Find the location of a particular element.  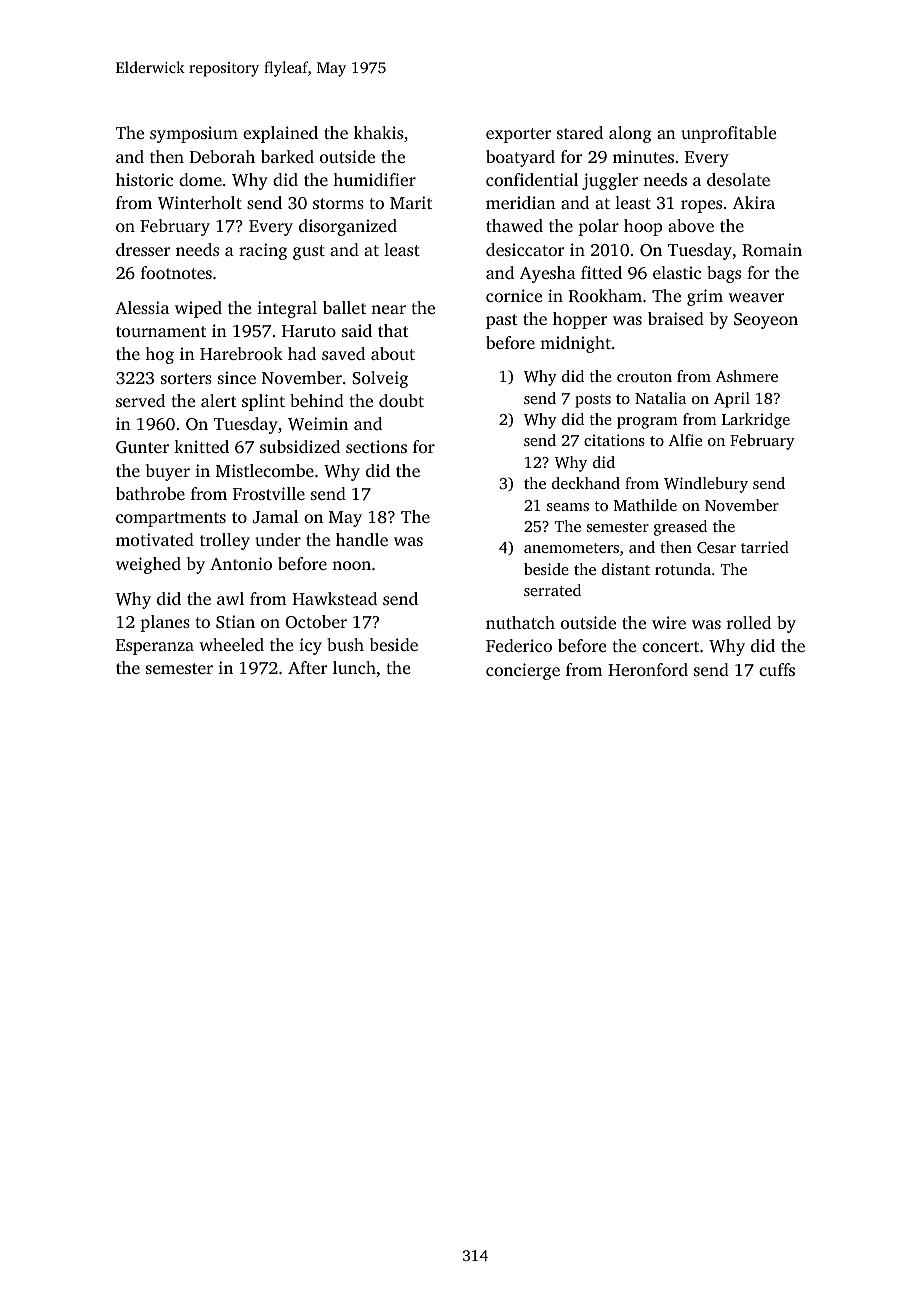

fitted is located at coordinates (601, 272).
